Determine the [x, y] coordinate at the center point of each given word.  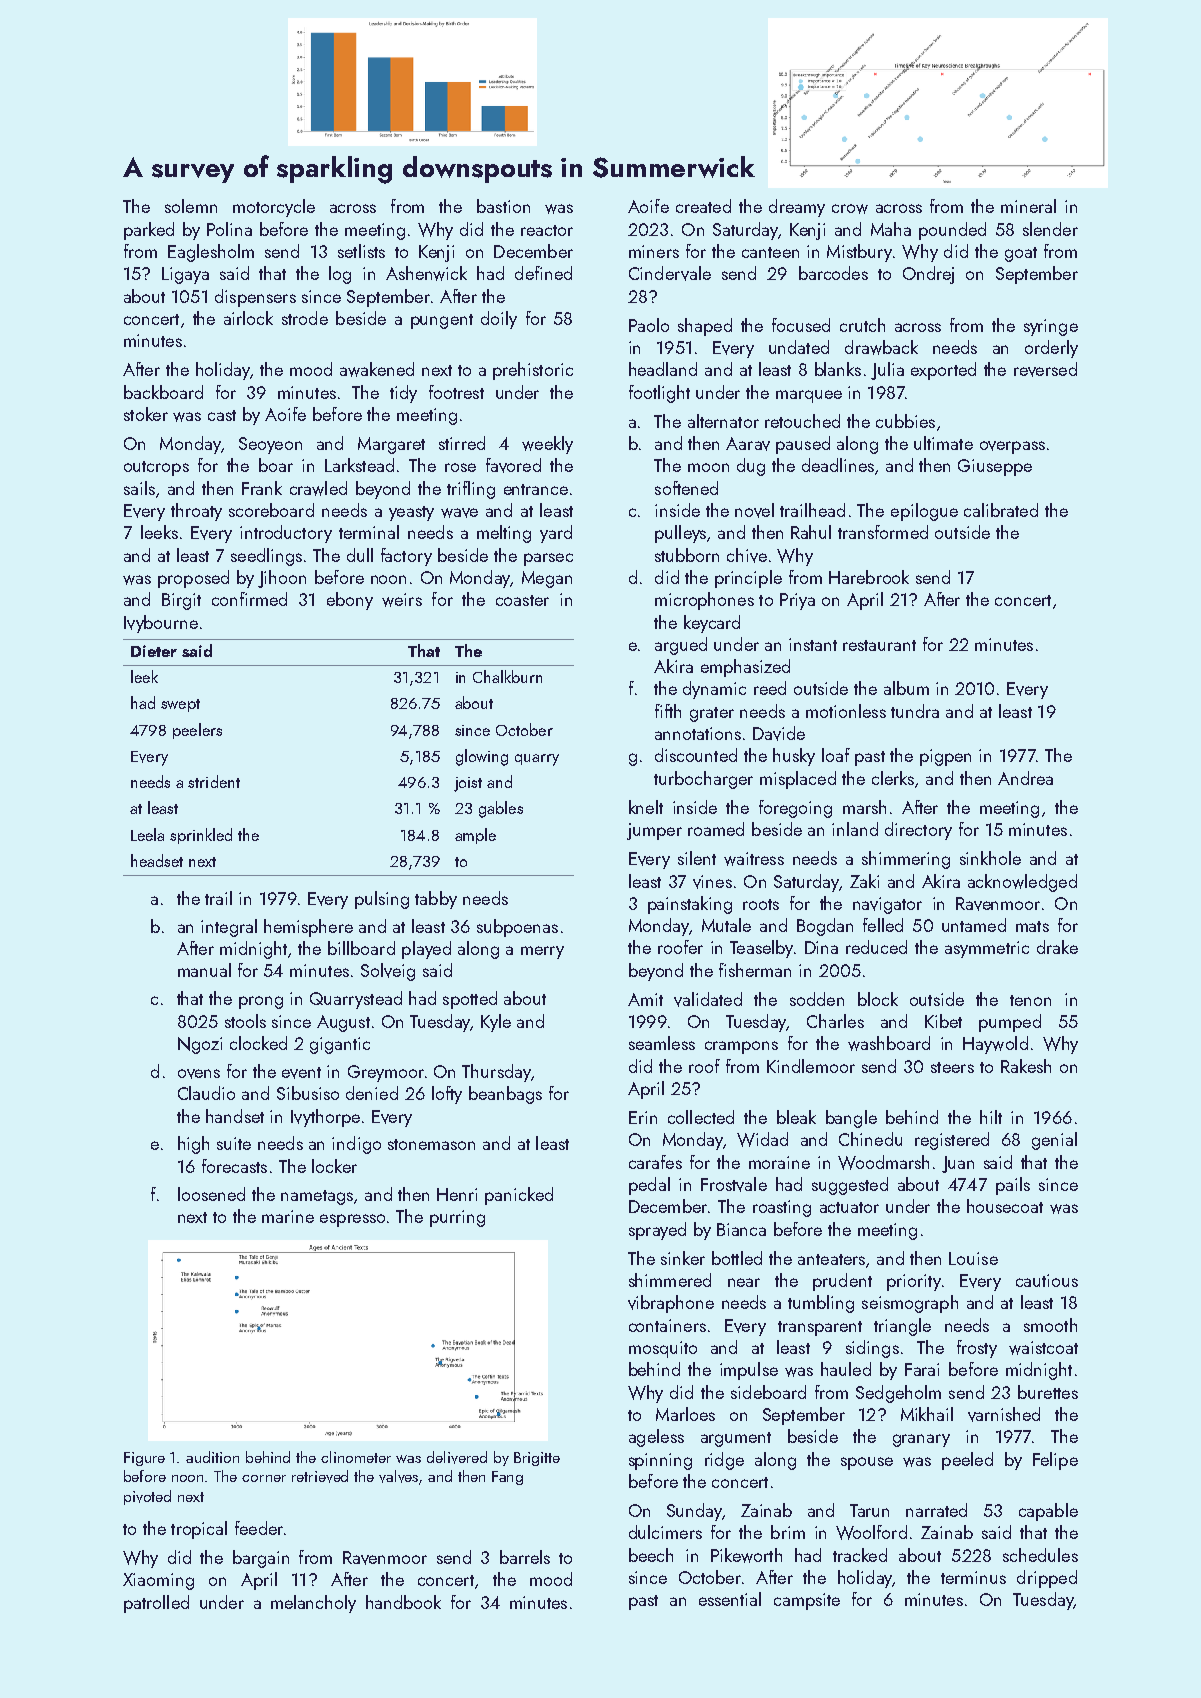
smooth [1050, 1325]
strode [305, 318]
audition [212, 1457]
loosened [211, 1194]
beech [651, 1555]
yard [556, 534]
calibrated [1001, 510]
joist [468, 784]
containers [667, 1325]
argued [681, 646]
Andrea [1025, 778]
